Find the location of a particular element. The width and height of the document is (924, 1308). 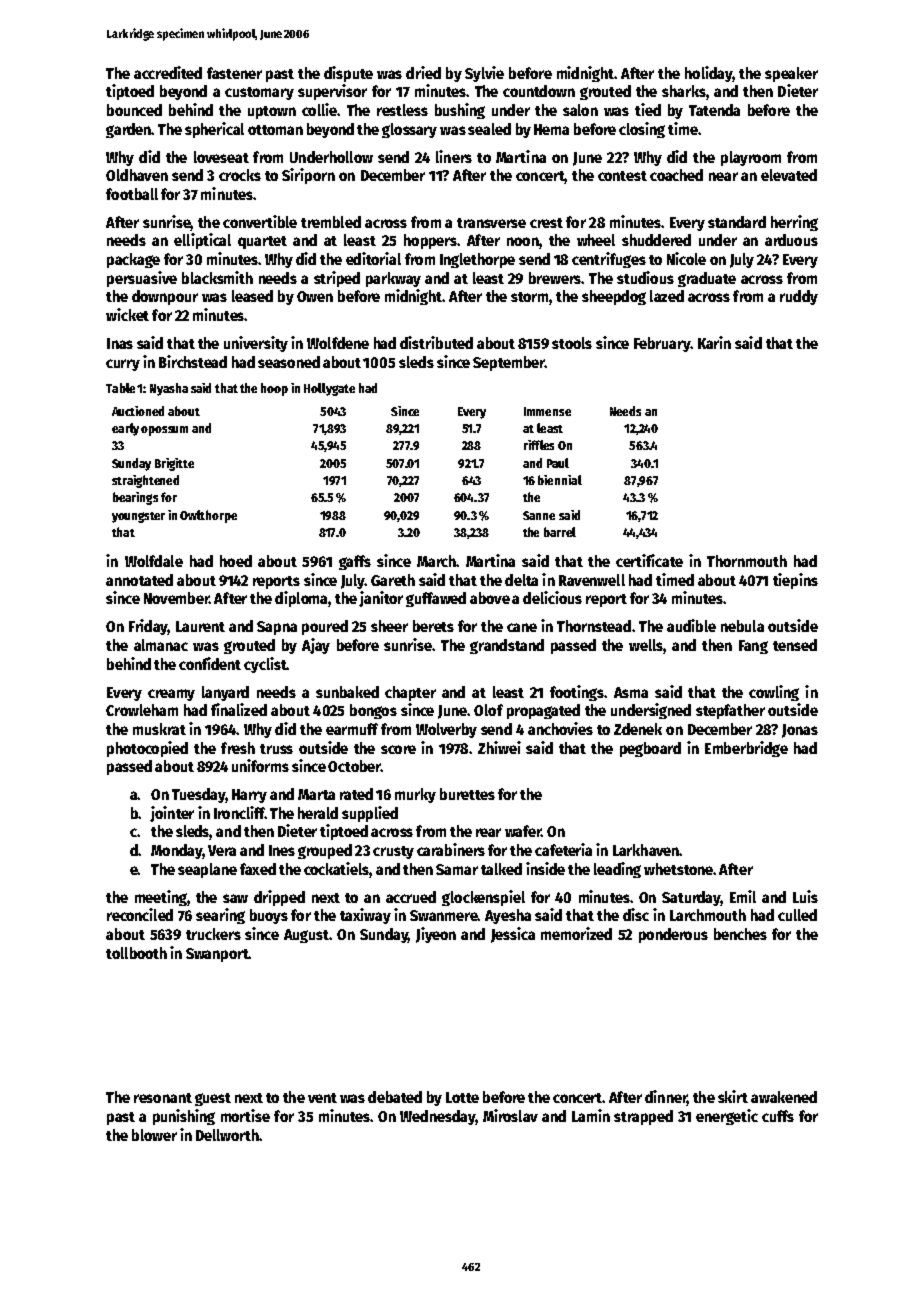

Owlthorpe is located at coordinates (208, 516).
